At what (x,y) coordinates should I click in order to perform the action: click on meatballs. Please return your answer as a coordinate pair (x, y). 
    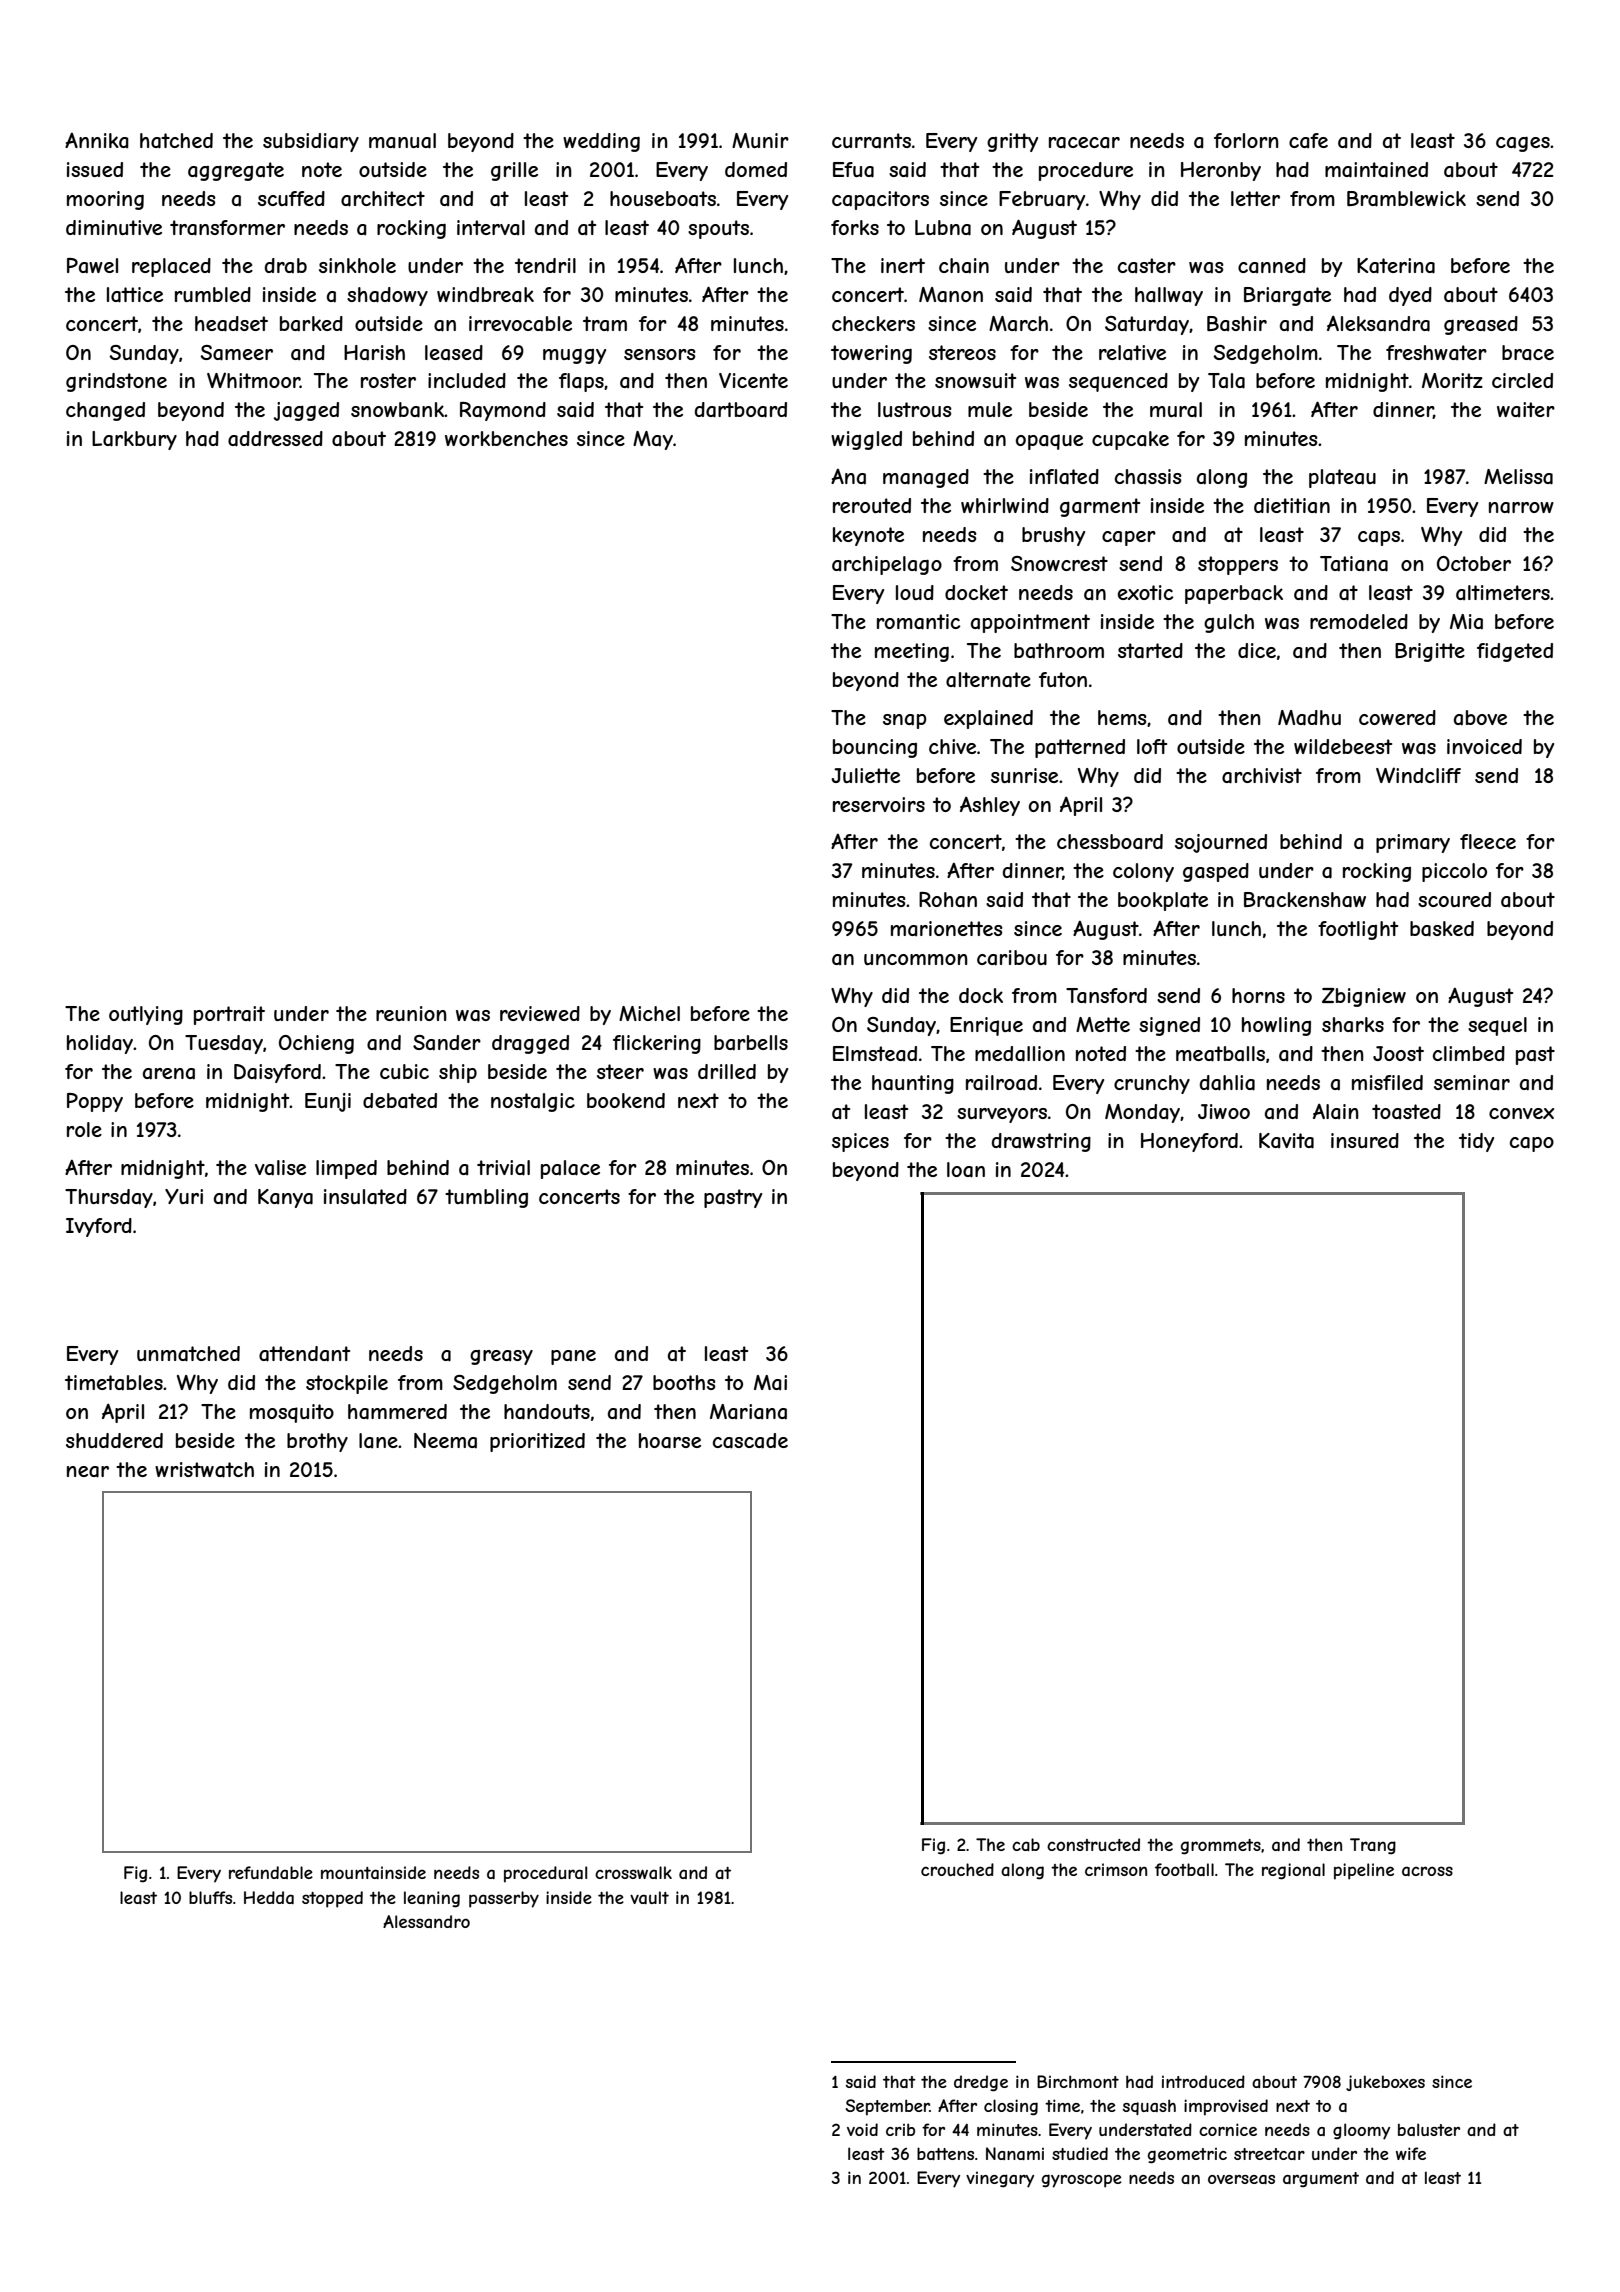
    Looking at the image, I should click on (1220, 1054).
